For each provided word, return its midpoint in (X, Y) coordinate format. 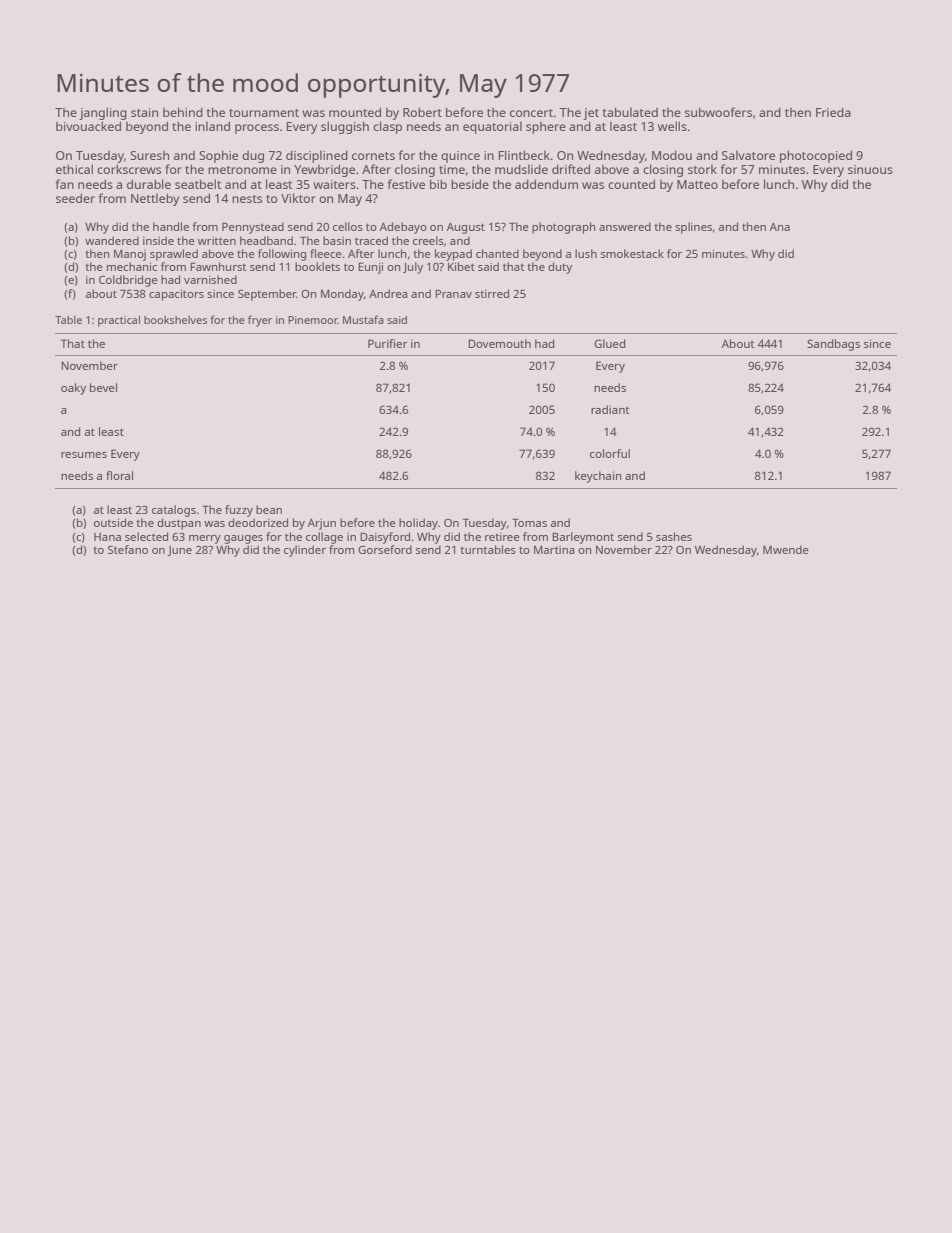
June (179, 551)
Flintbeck (524, 155)
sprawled (174, 255)
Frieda (833, 112)
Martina (554, 549)
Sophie (218, 156)
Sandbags (833, 345)
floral (119, 475)
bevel (103, 387)
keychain (598, 477)
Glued (609, 343)
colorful (610, 453)
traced (371, 240)
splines (693, 228)
